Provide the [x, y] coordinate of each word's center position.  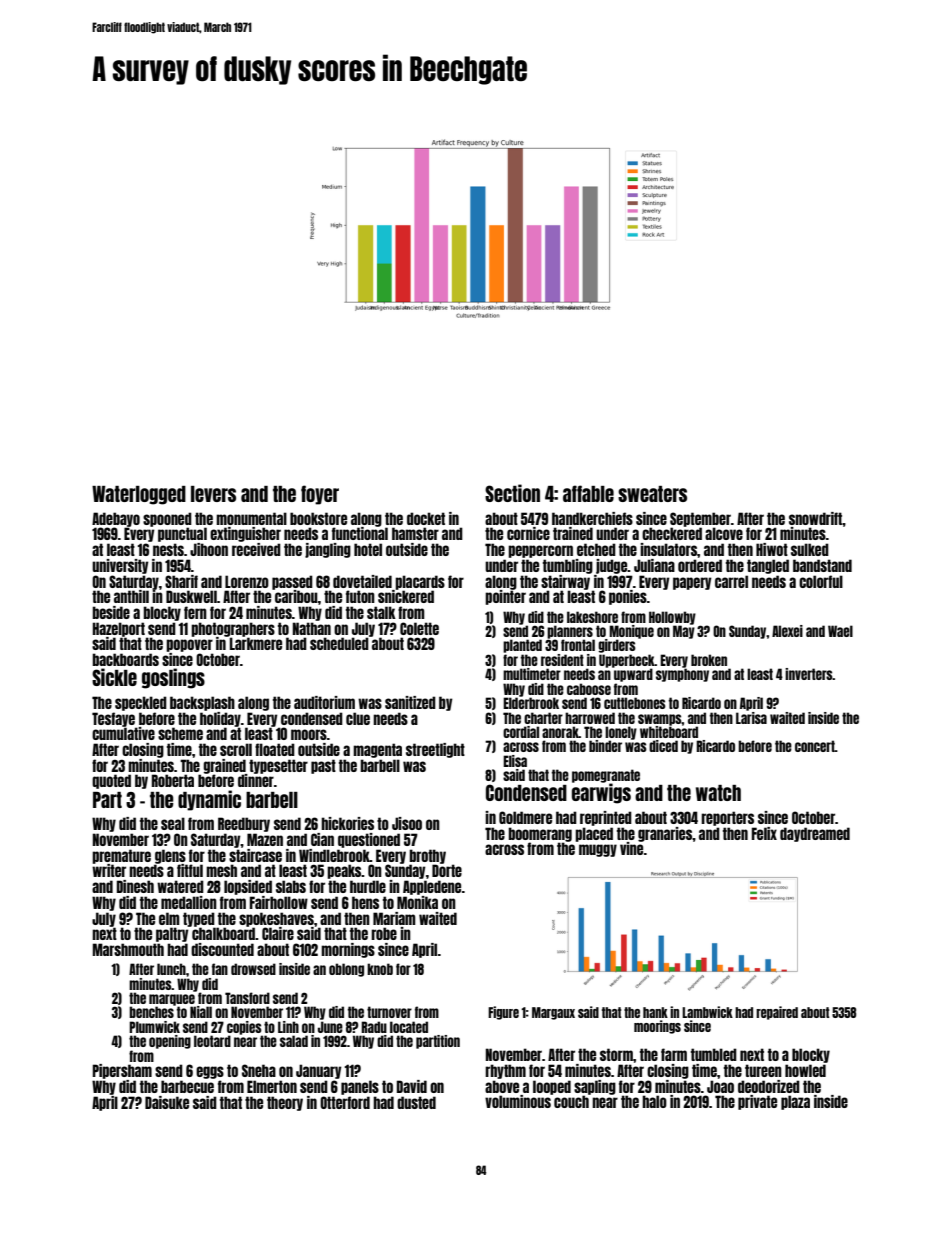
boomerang [540, 834]
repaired [777, 1013]
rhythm [505, 1071]
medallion [189, 902]
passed [292, 582]
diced [663, 746]
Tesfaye [113, 719]
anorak [560, 732]
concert [815, 746]
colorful [821, 581]
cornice [528, 533]
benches [151, 1012]
